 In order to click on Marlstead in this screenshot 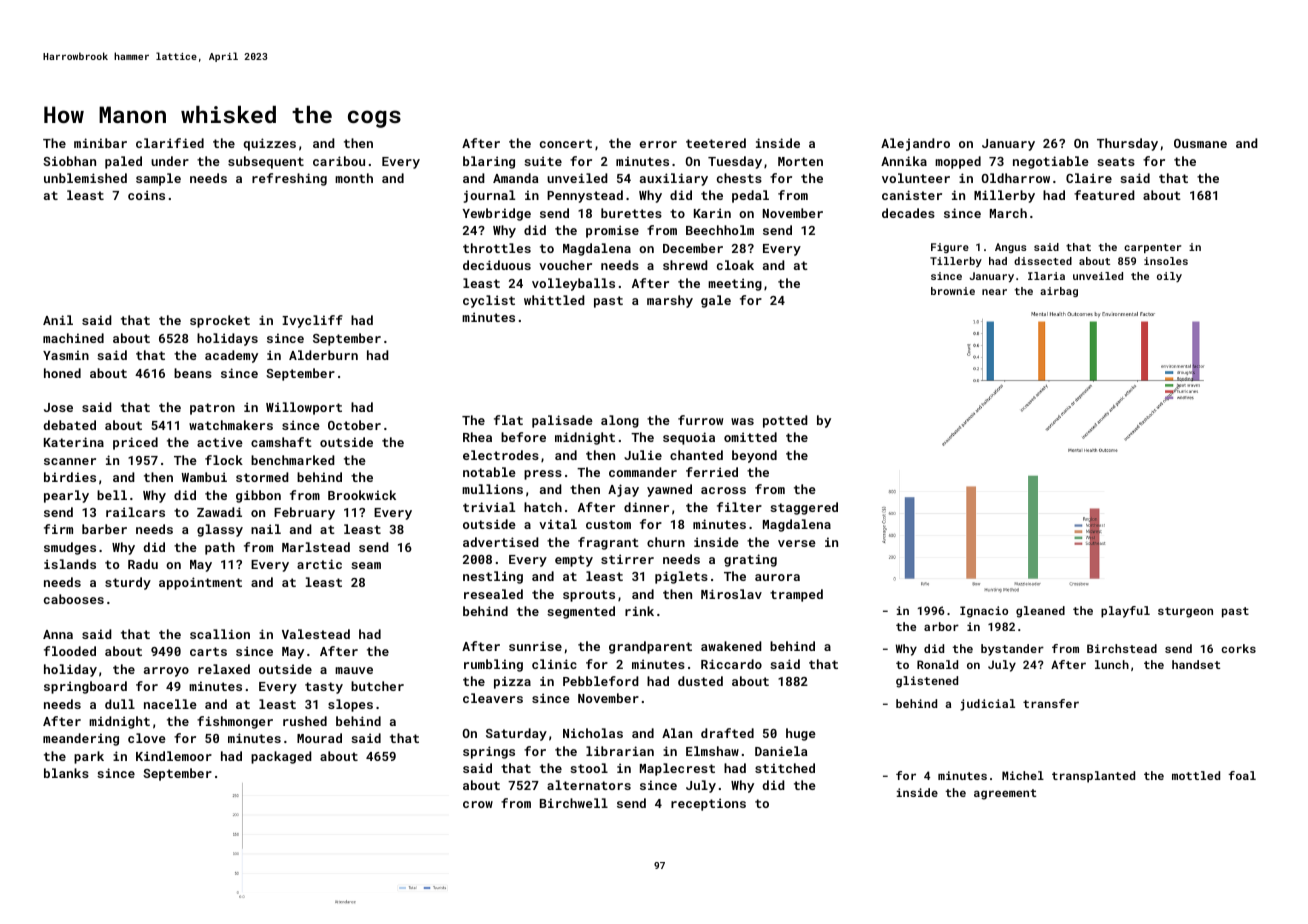, I will do `click(316, 547)`.
